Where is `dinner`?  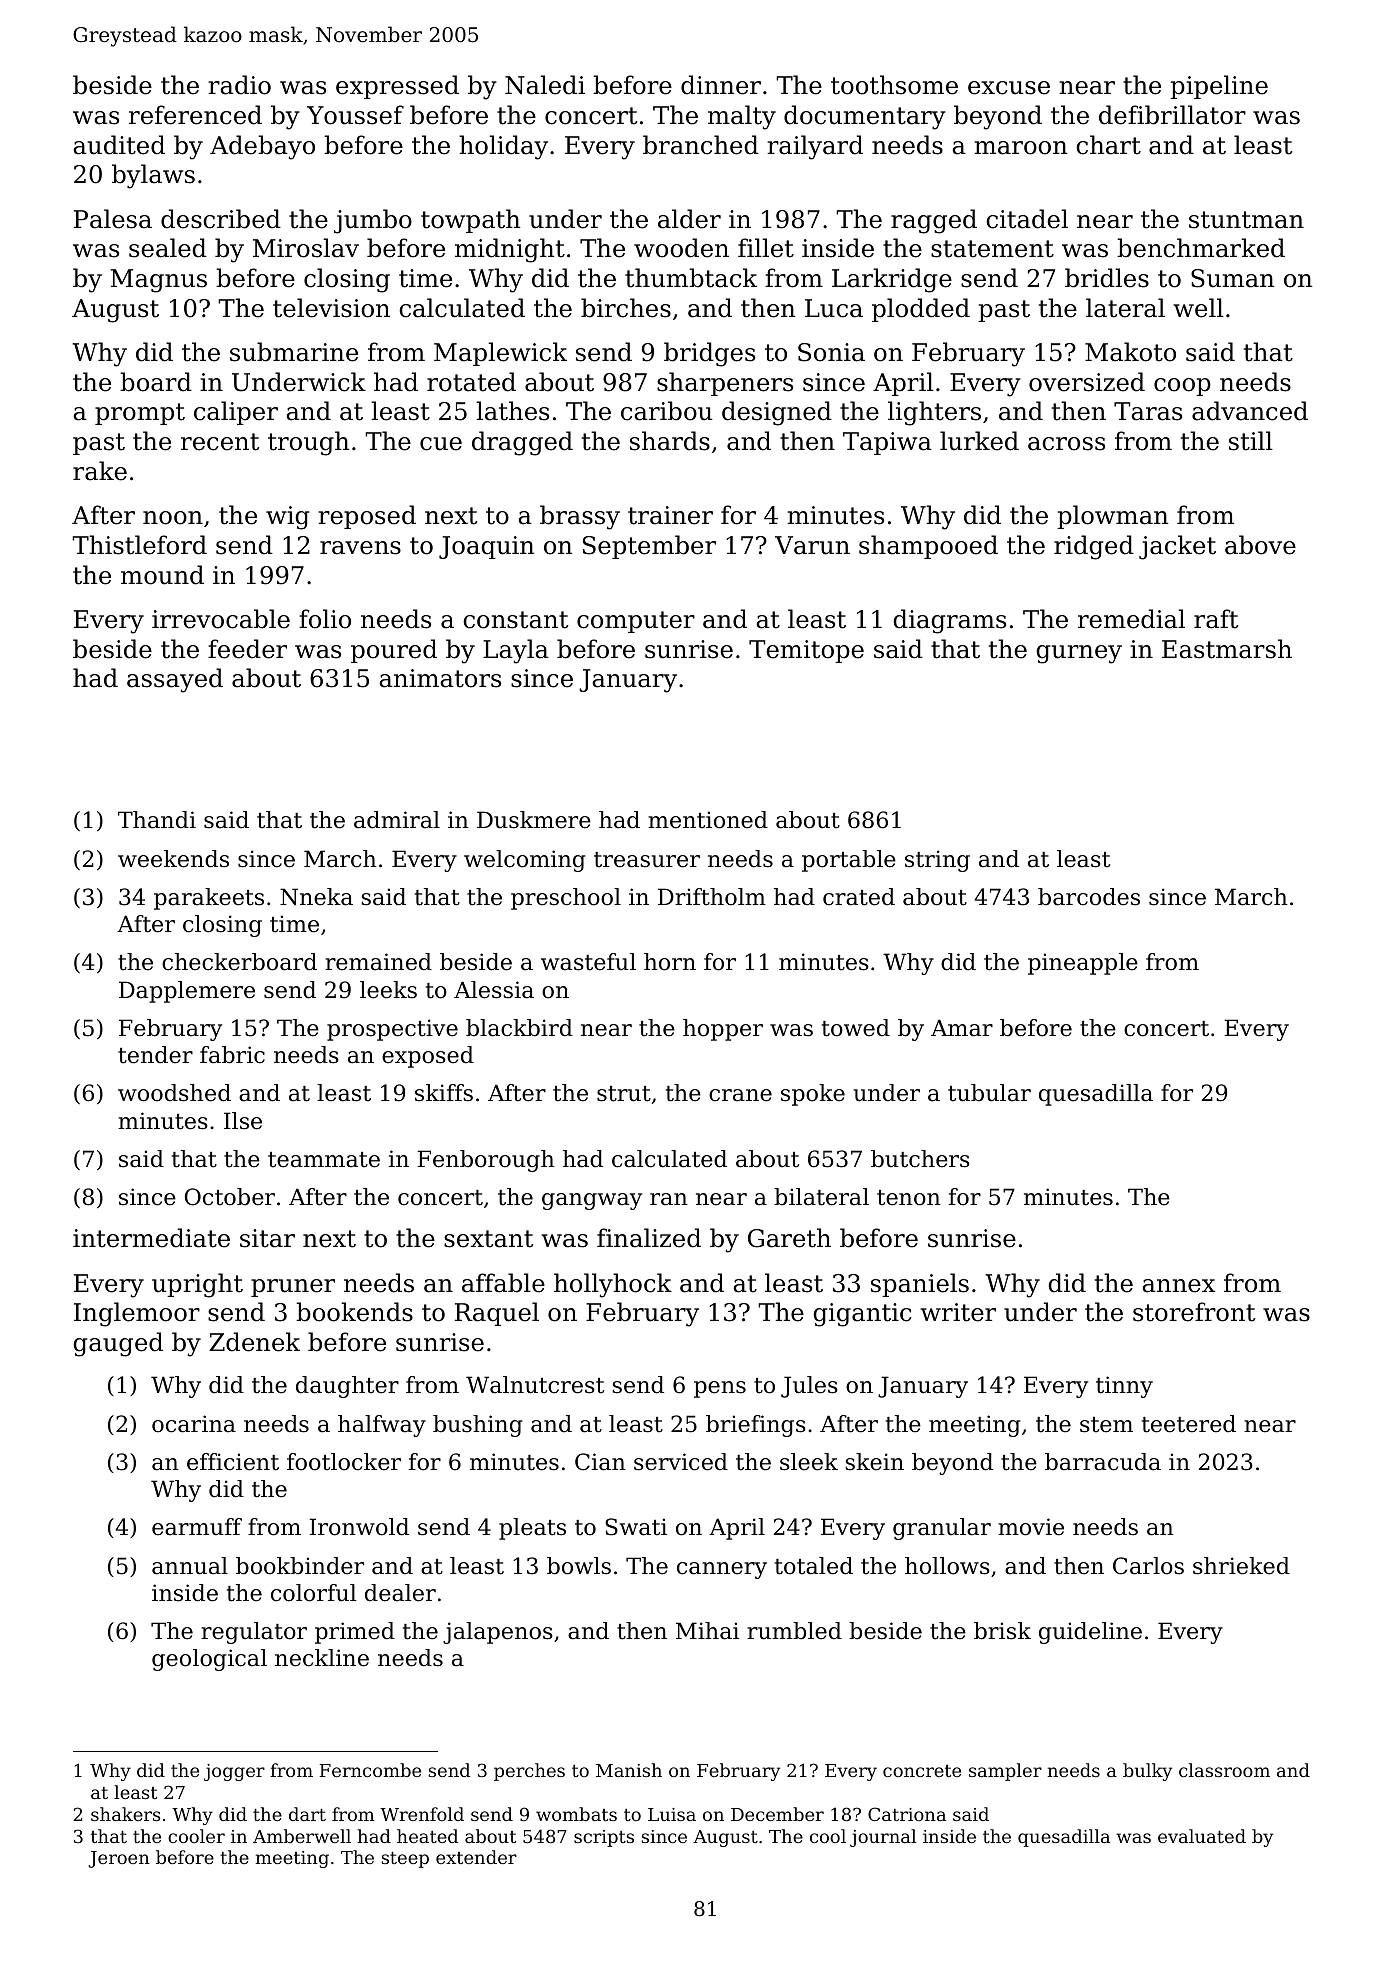
dinner is located at coordinates (721, 85).
